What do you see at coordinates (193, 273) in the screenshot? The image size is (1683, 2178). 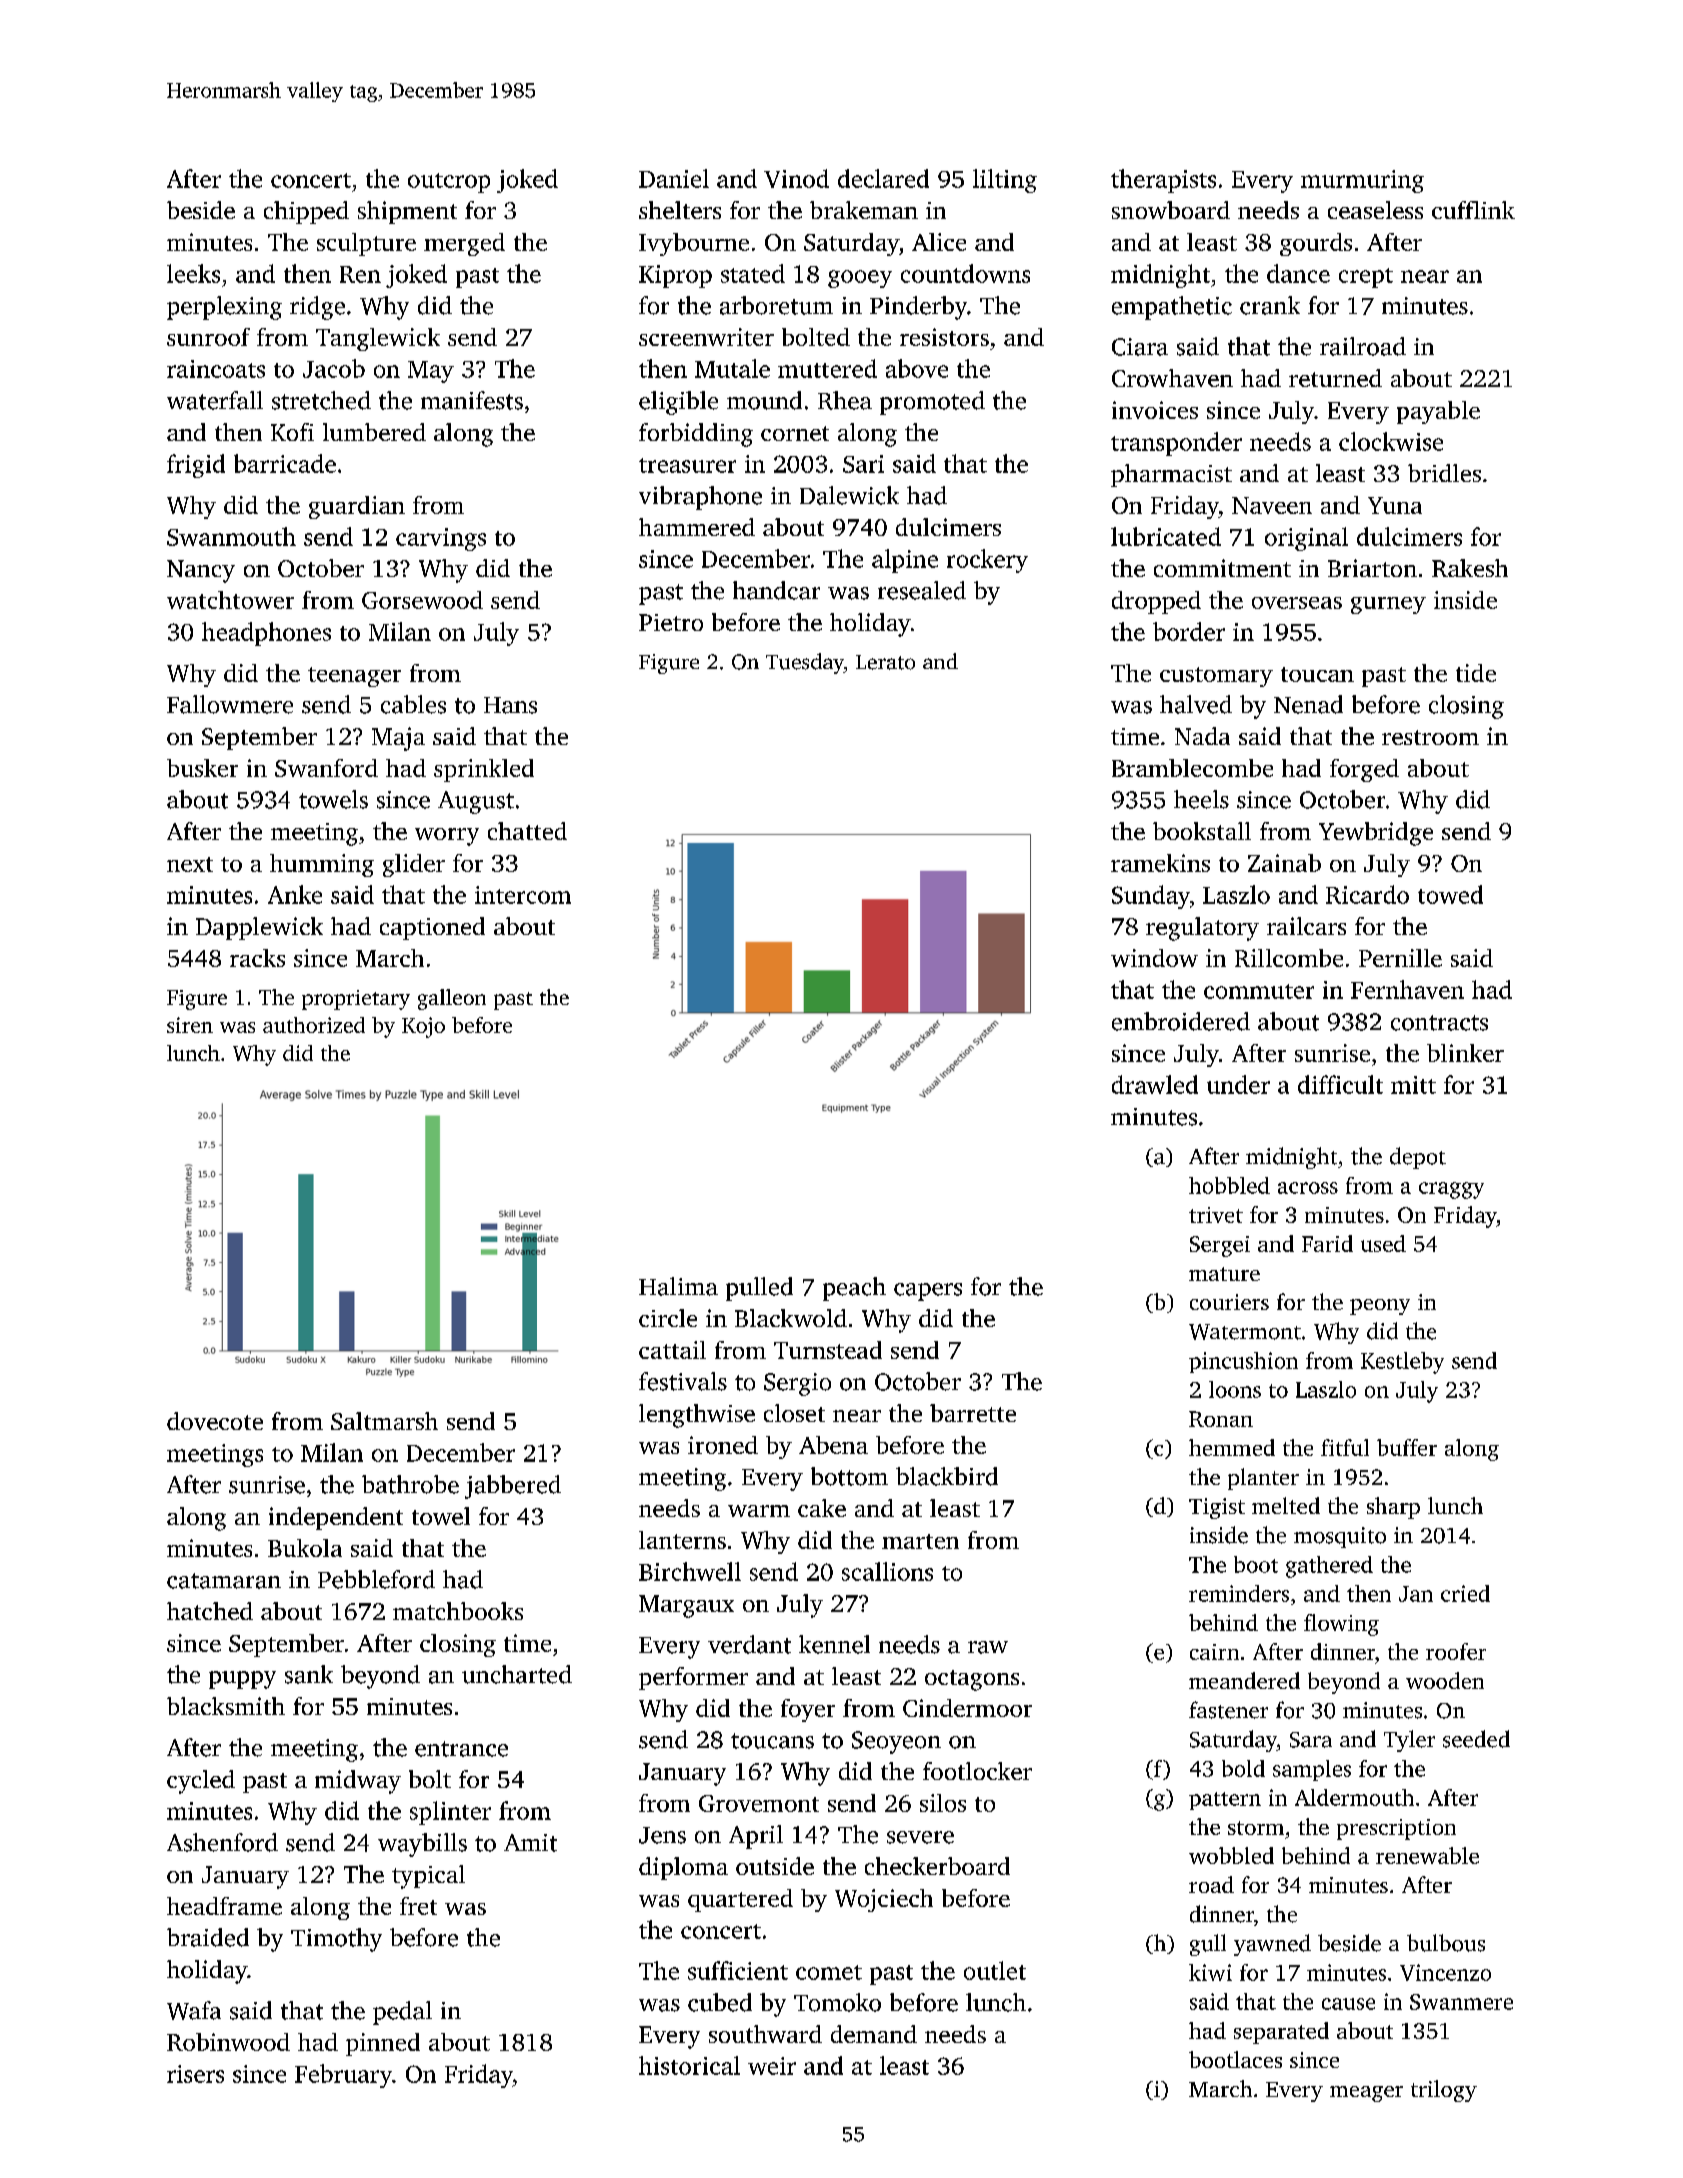 I see `leeks` at bounding box center [193, 273].
